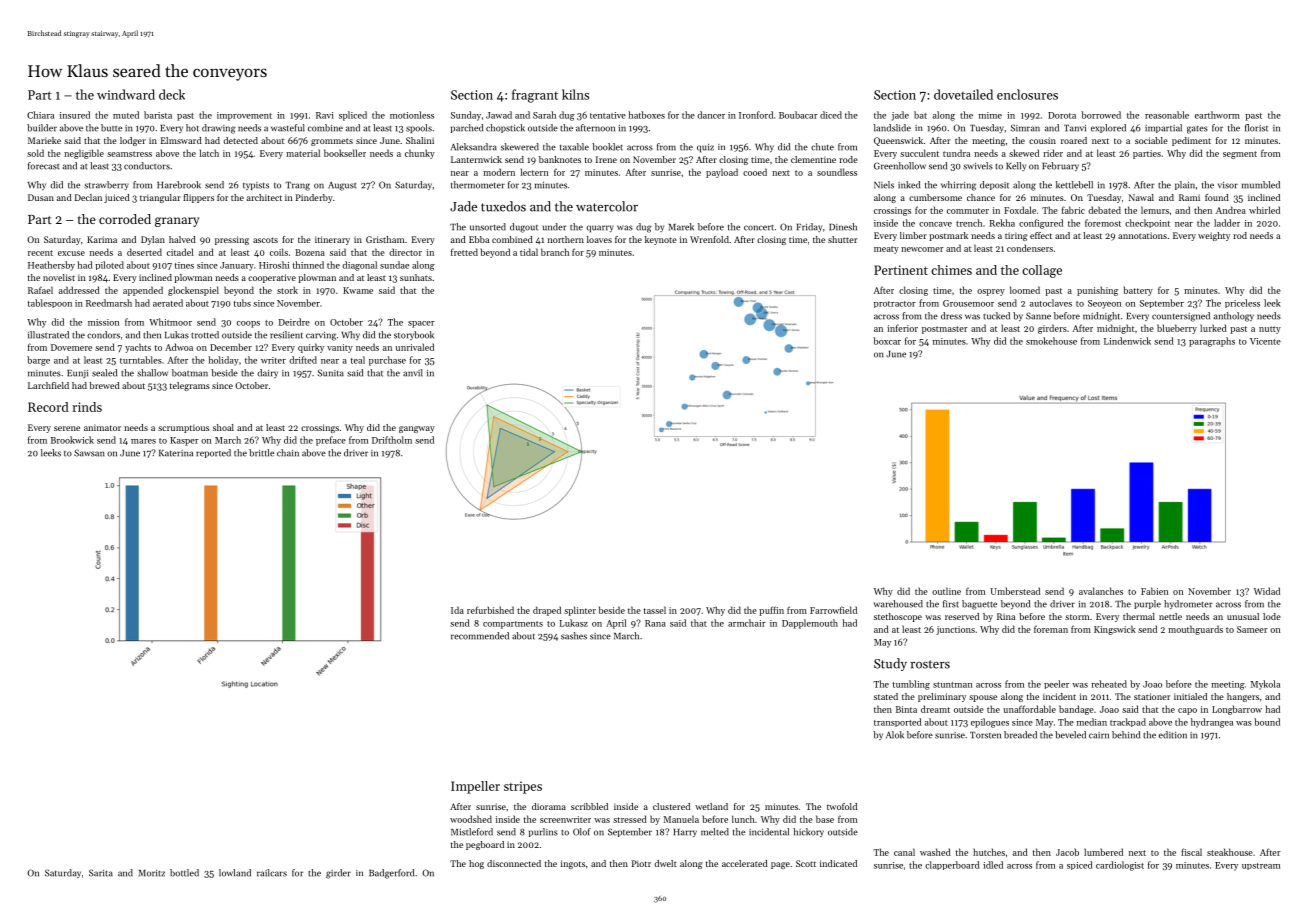 The image size is (1308, 924). What do you see at coordinates (1265, 341) in the image?
I see `Vicente` at bounding box center [1265, 341].
